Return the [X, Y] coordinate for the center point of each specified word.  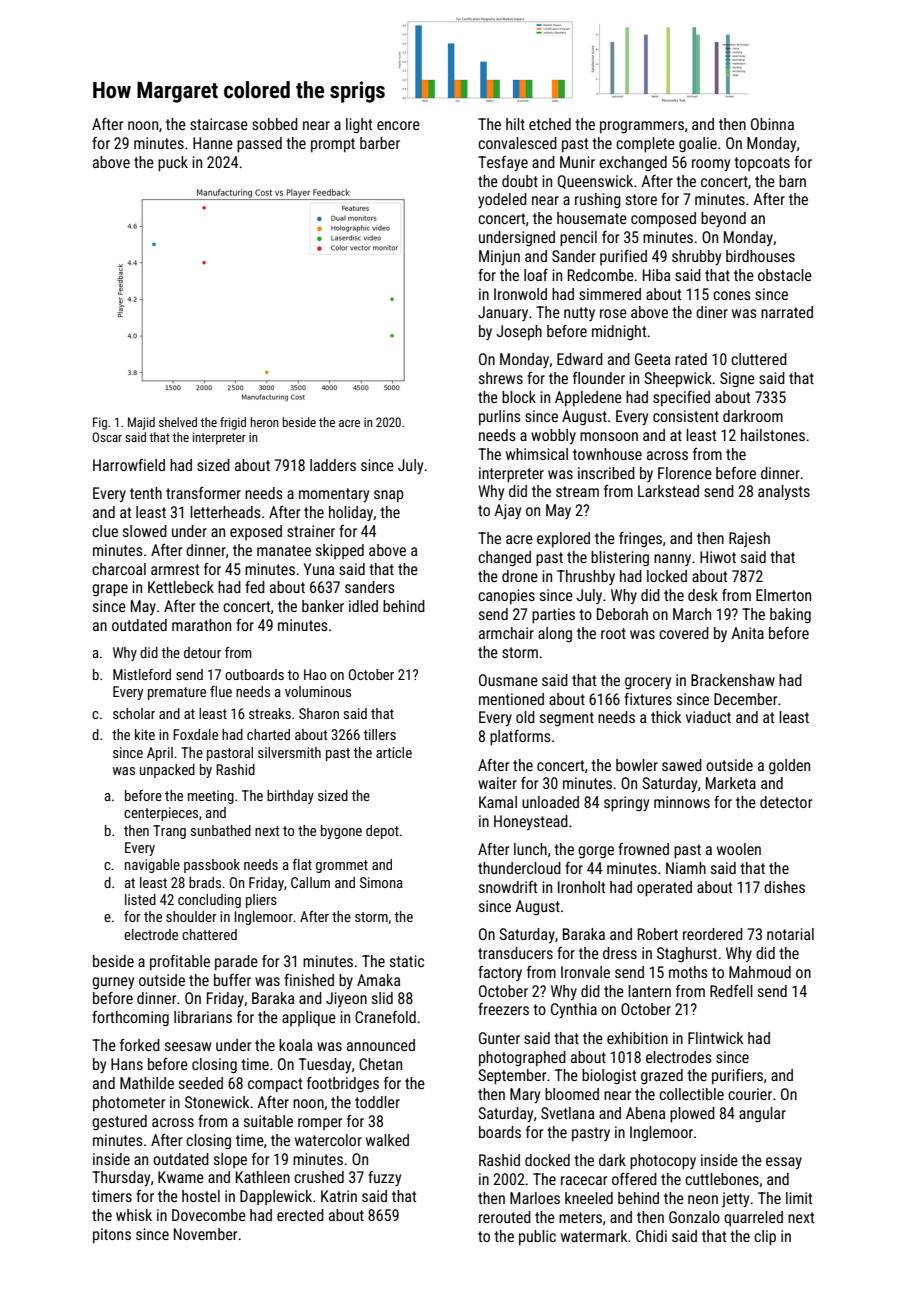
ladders [333, 465]
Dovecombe [209, 1215]
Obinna [772, 124]
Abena [645, 1113]
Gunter [499, 1038]
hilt [515, 124]
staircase [219, 124]
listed [140, 899]
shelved [178, 422]
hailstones [773, 435]
